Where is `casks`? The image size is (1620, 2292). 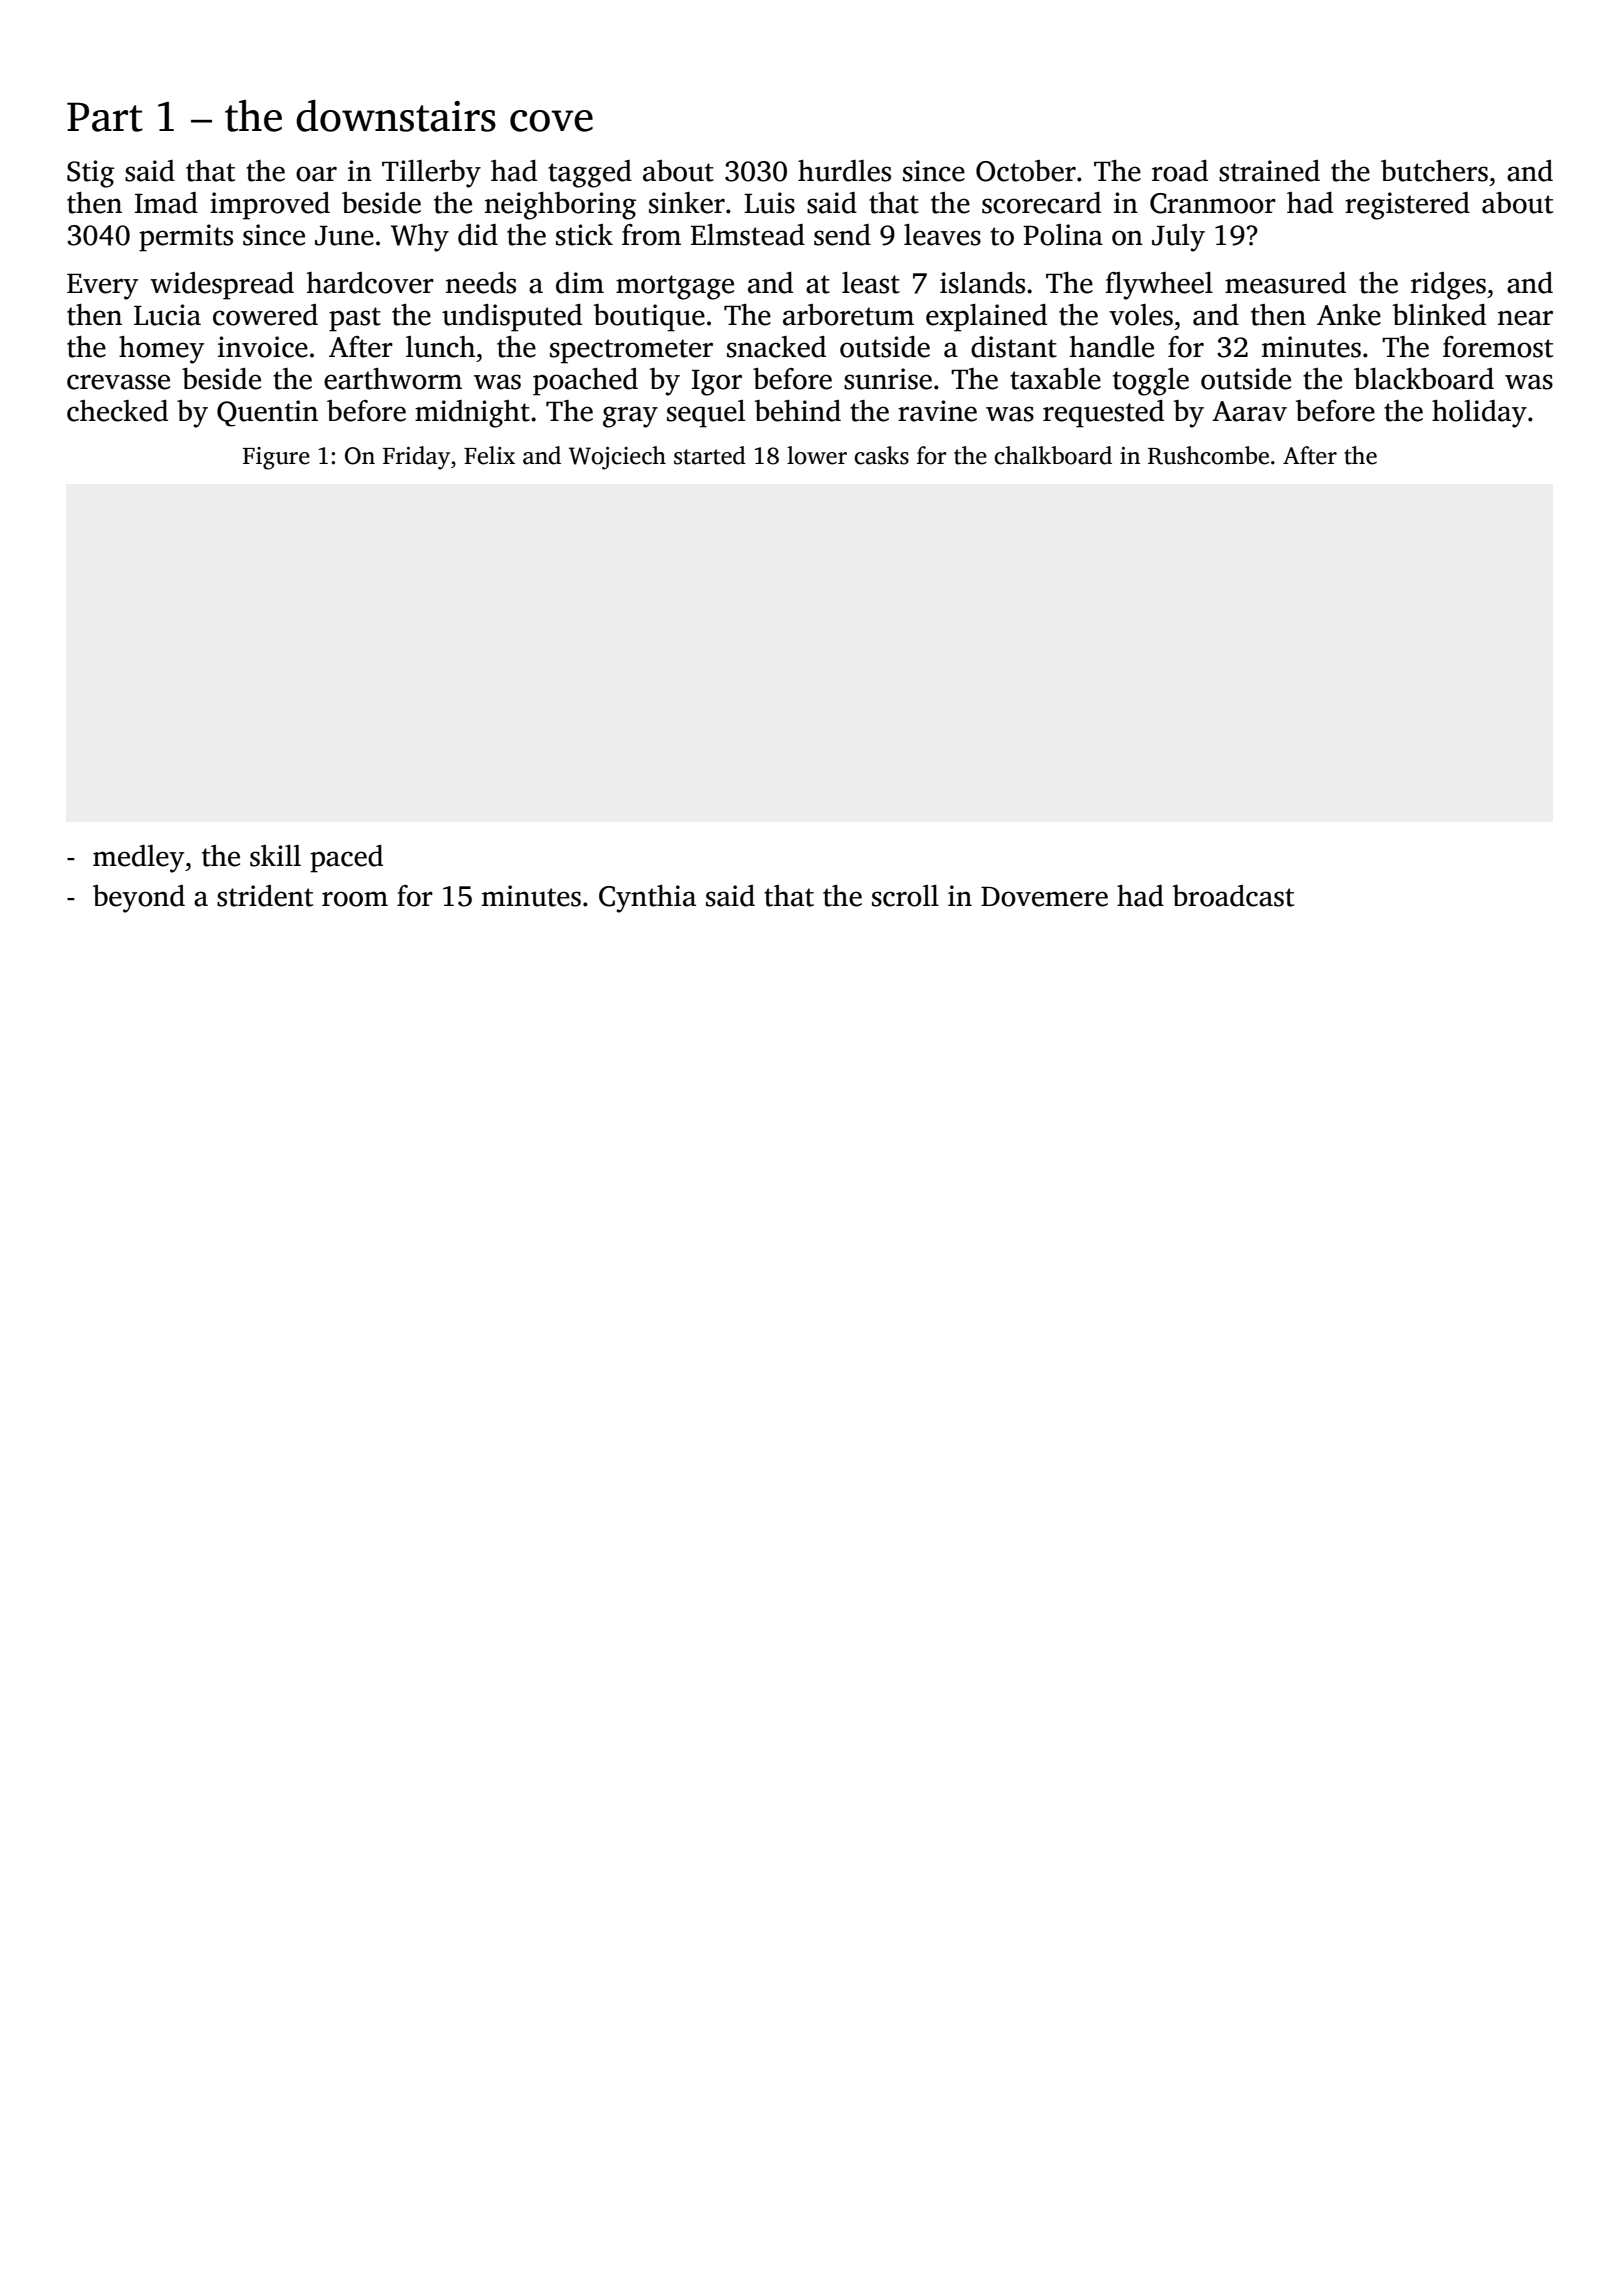 casks is located at coordinates (881, 455).
